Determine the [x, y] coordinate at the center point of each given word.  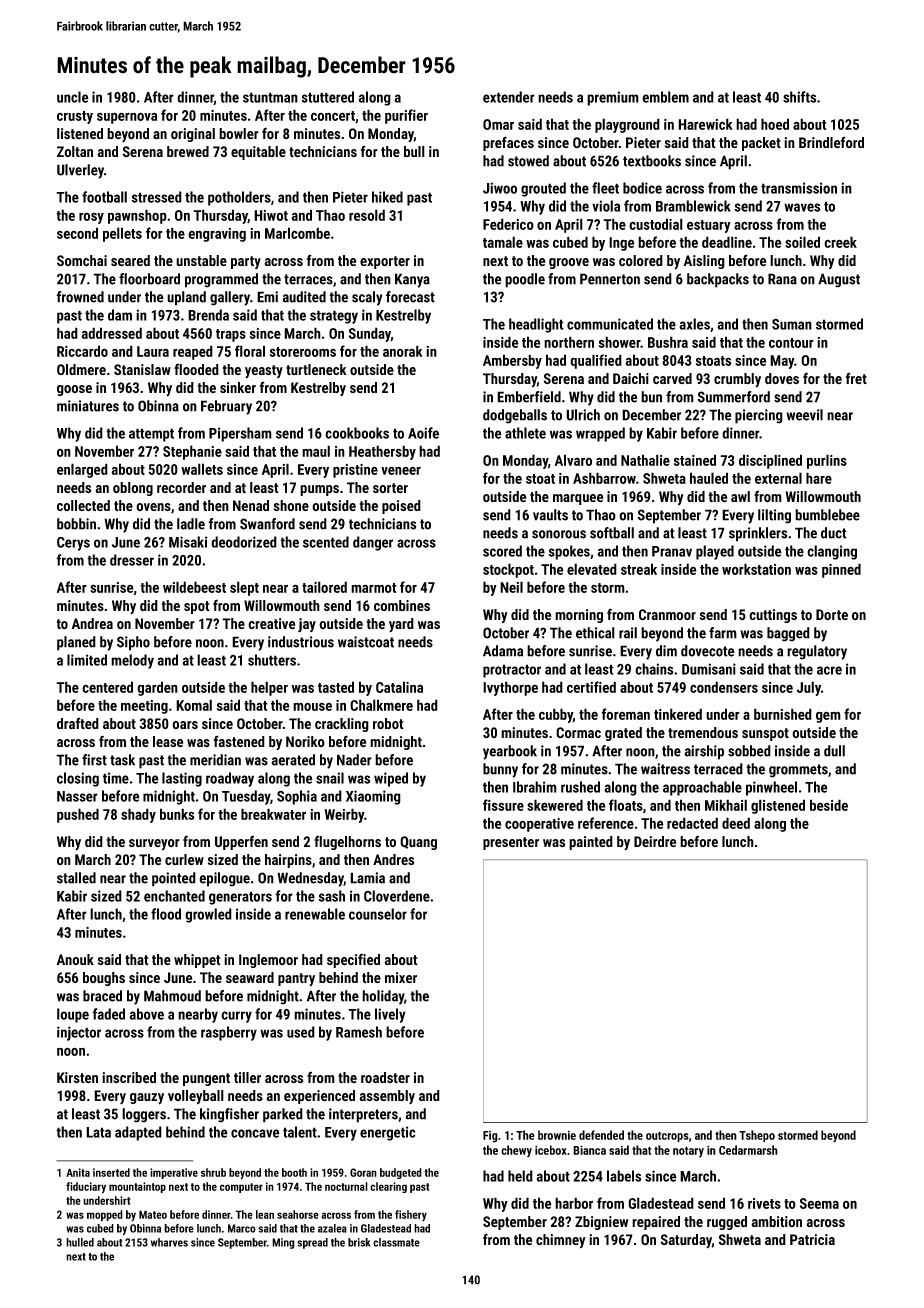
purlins [827, 461]
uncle [73, 97]
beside [829, 805]
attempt [151, 435]
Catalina [399, 687]
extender [509, 97]
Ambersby [512, 361]
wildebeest [194, 587]
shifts [799, 97]
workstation [756, 569]
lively [390, 1015]
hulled [80, 1242]
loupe [73, 1015]
